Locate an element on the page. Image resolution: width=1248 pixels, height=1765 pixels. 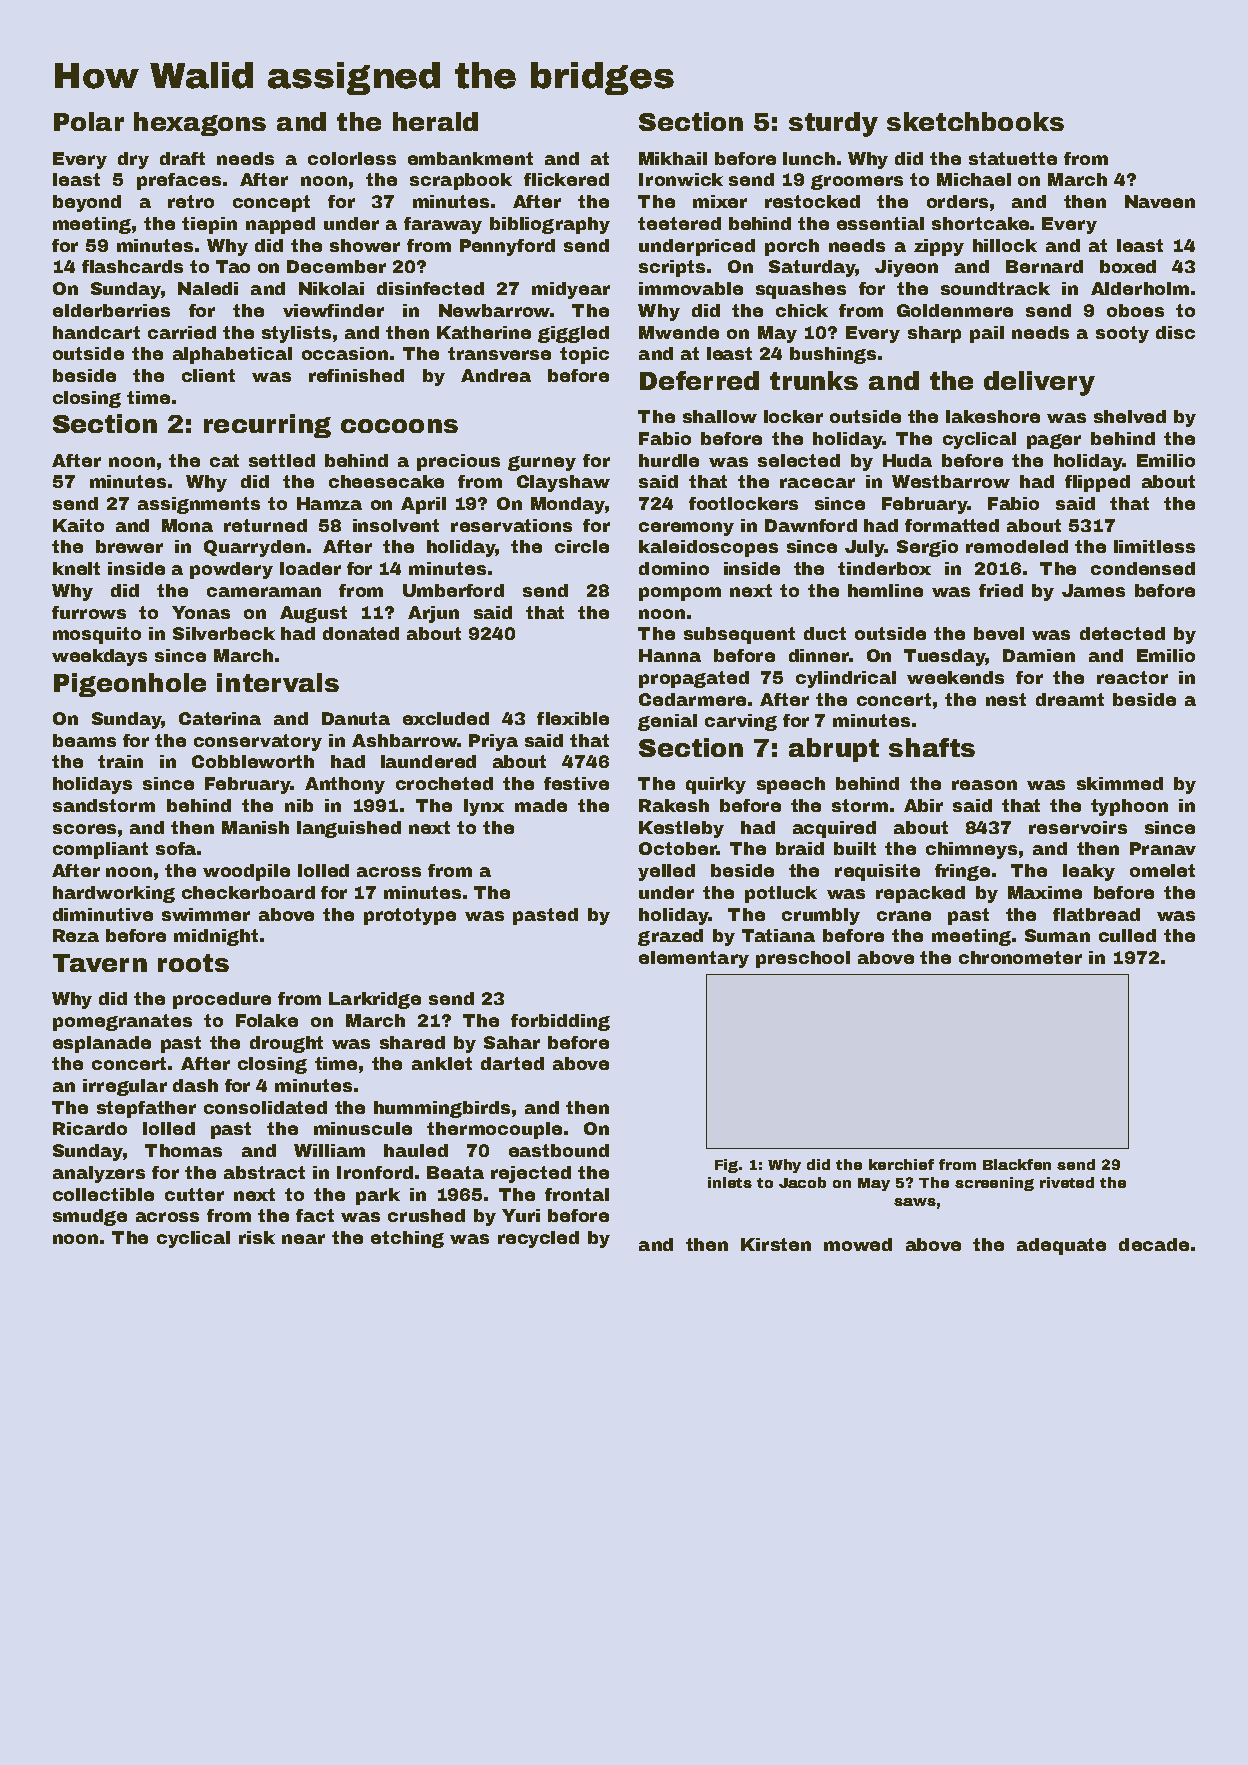
reservoirs is located at coordinates (1078, 827).
